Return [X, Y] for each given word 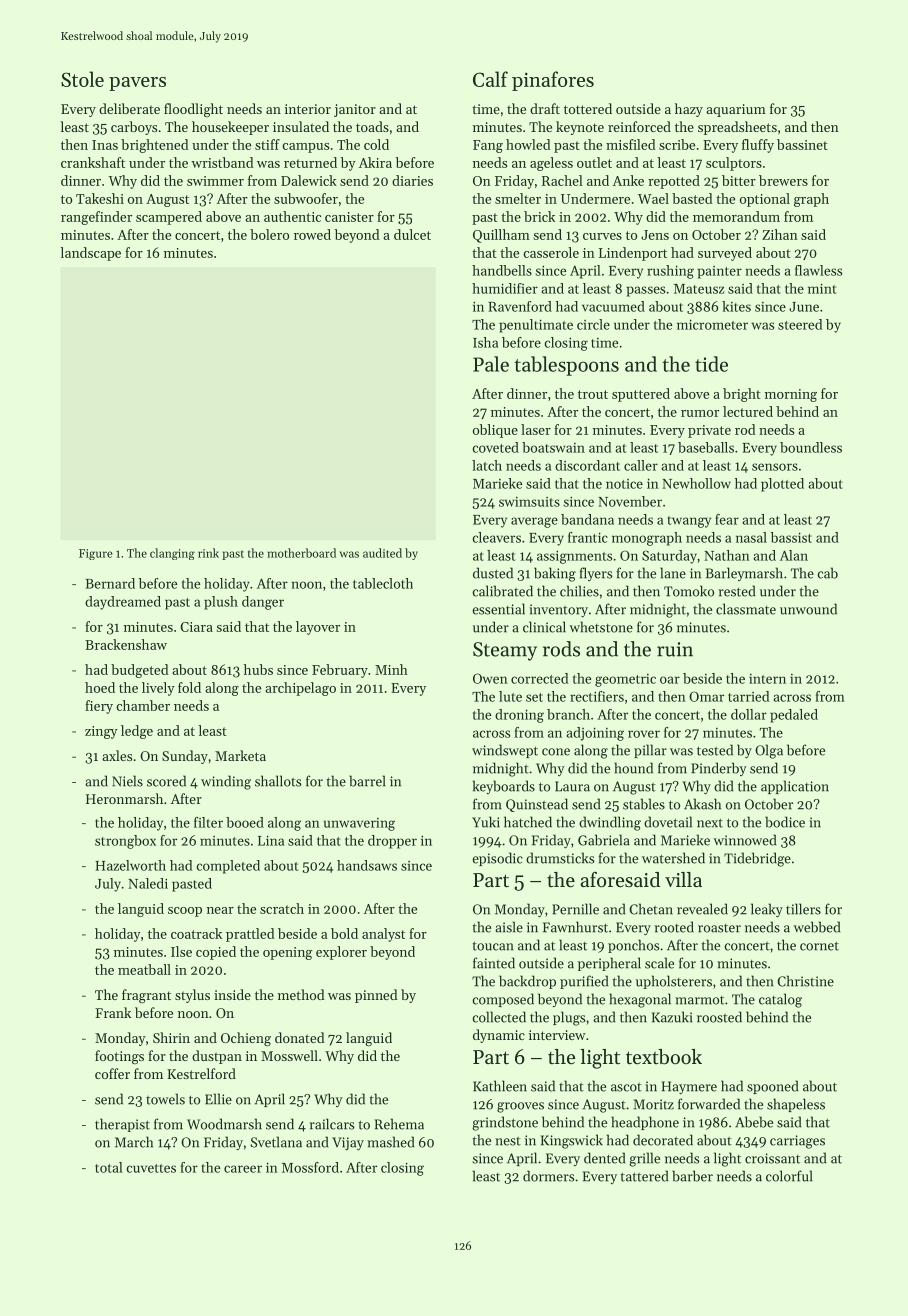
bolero [269, 234]
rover [644, 734]
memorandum [736, 216]
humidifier [505, 288]
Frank [113, 1012]
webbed [816, 927]
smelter [518, 198]
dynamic [499, 1036]
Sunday [185, 757]
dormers [548, 1176]
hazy [689, 110]
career [243, 1169]
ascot [626, 1087]
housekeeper [230, 128]
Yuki [486, 822]
